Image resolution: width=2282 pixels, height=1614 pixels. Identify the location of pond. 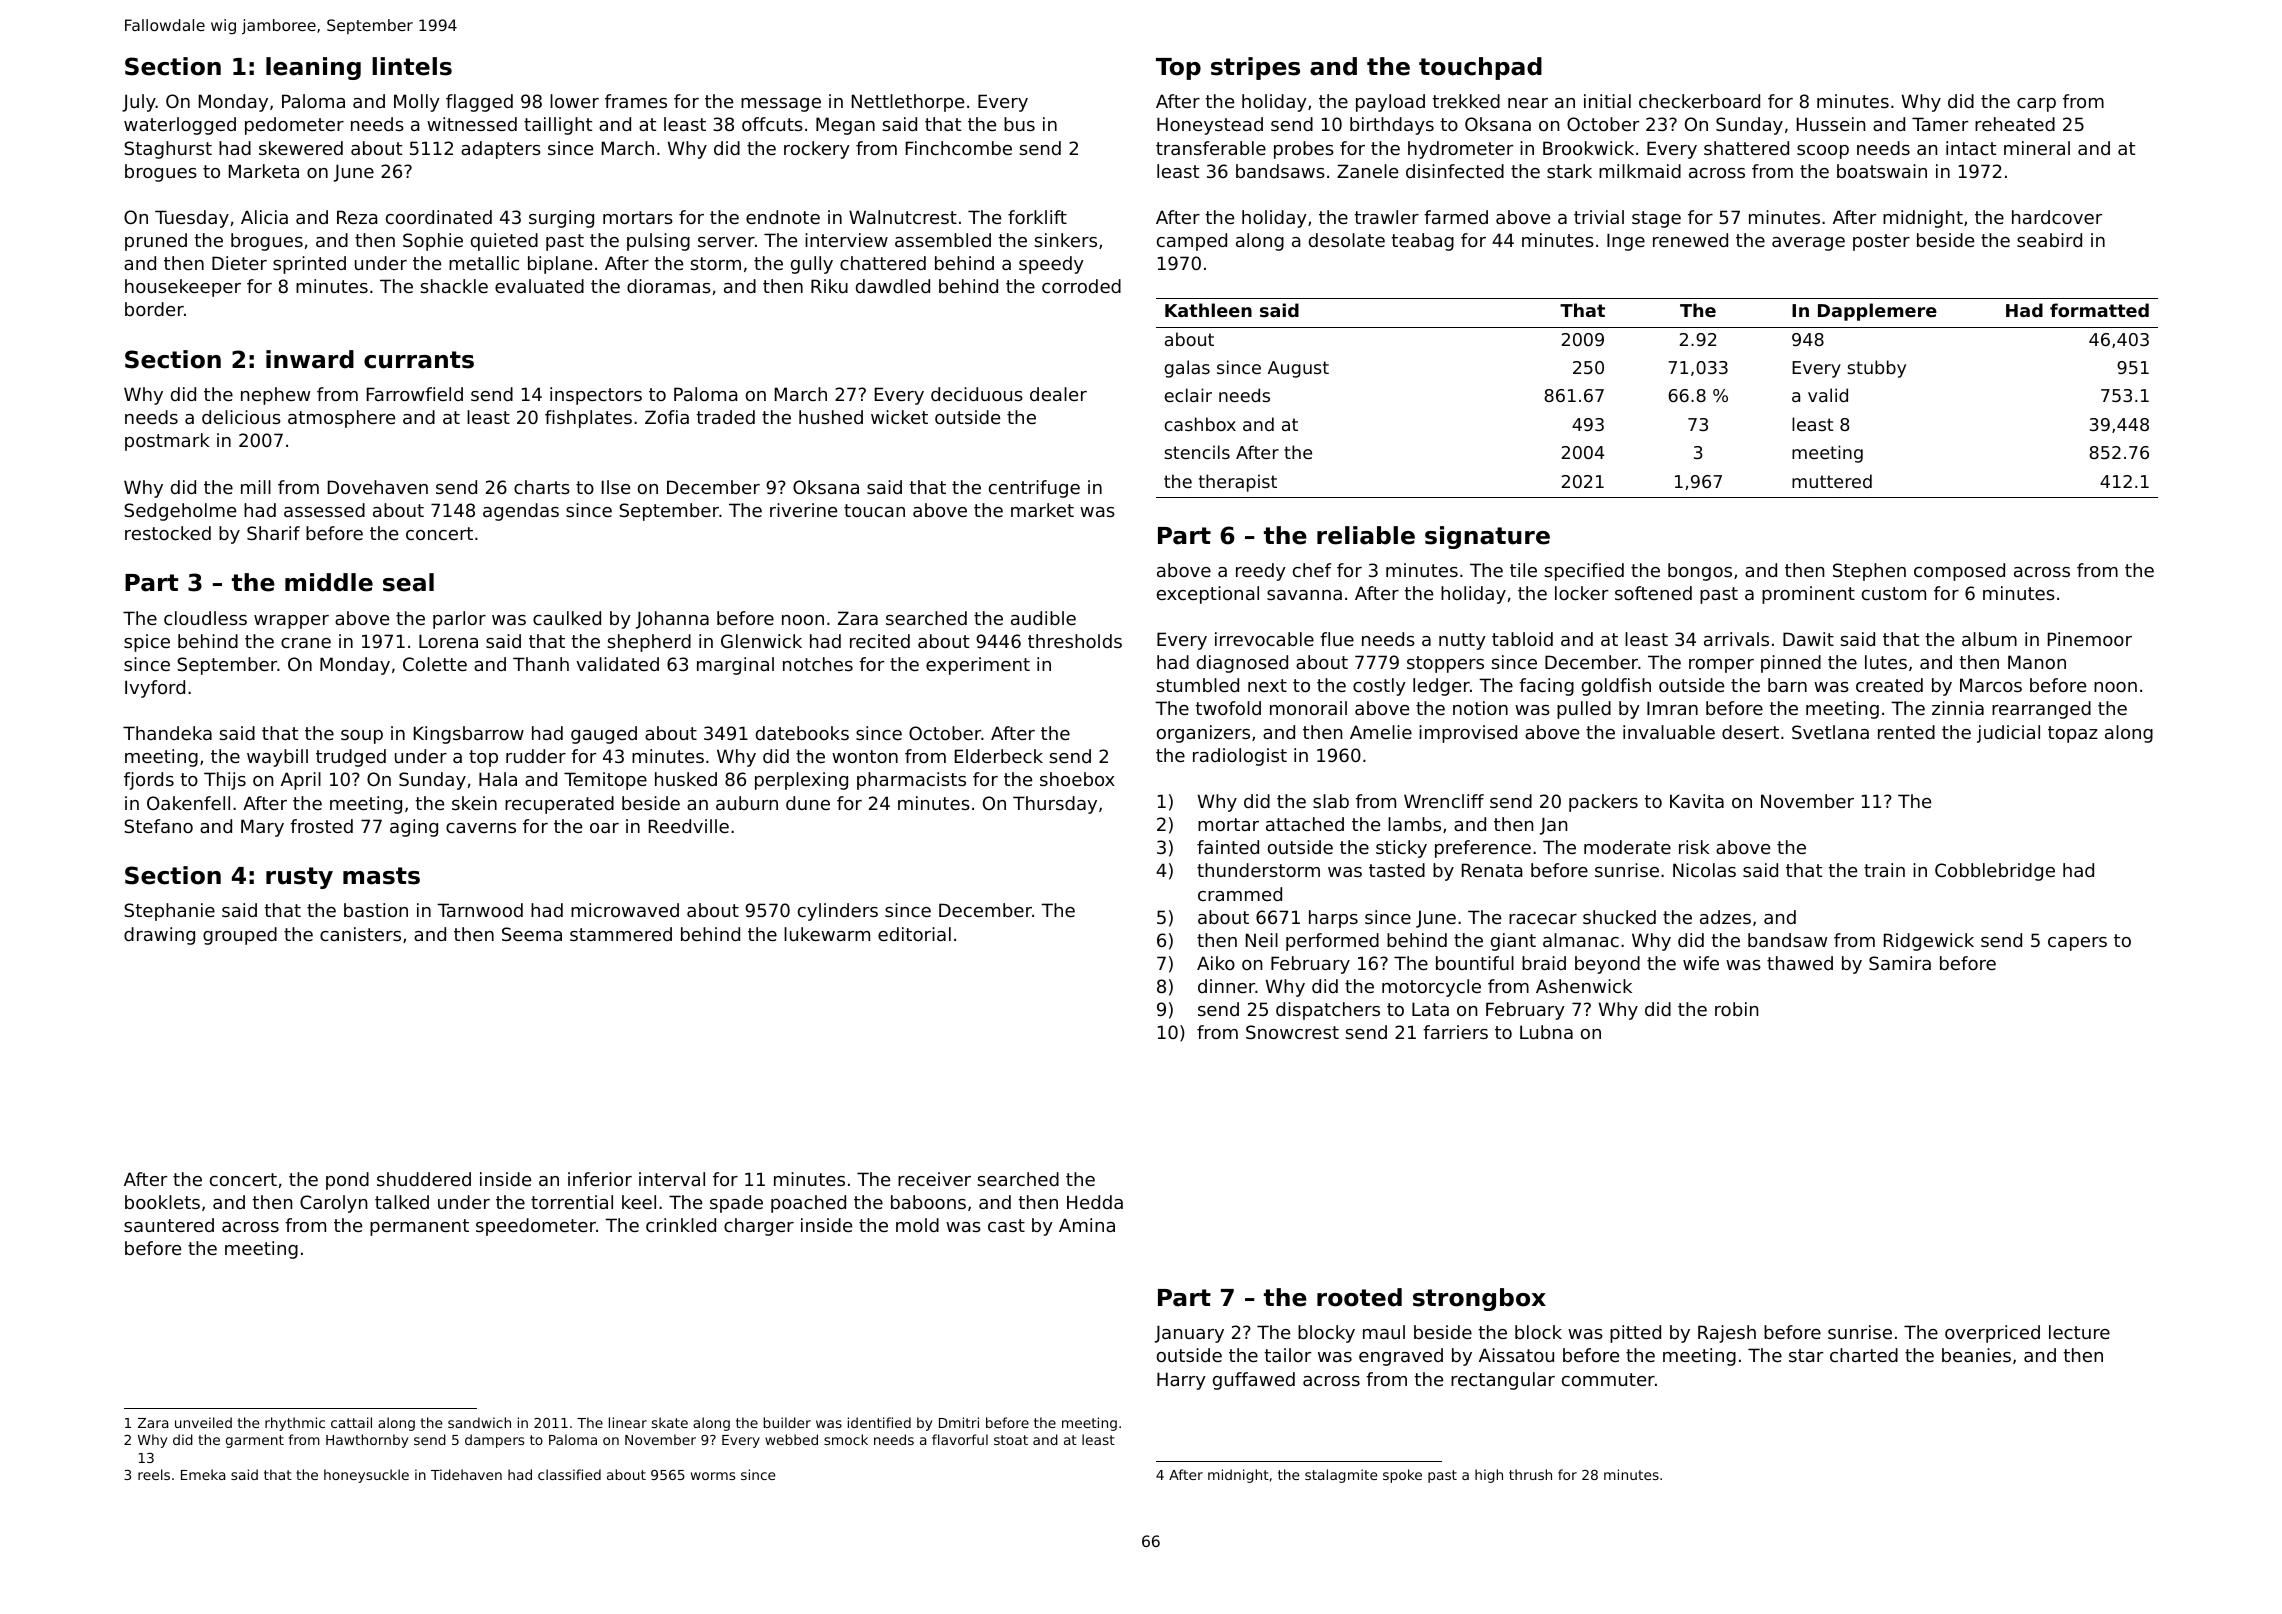
(347, 1181).
